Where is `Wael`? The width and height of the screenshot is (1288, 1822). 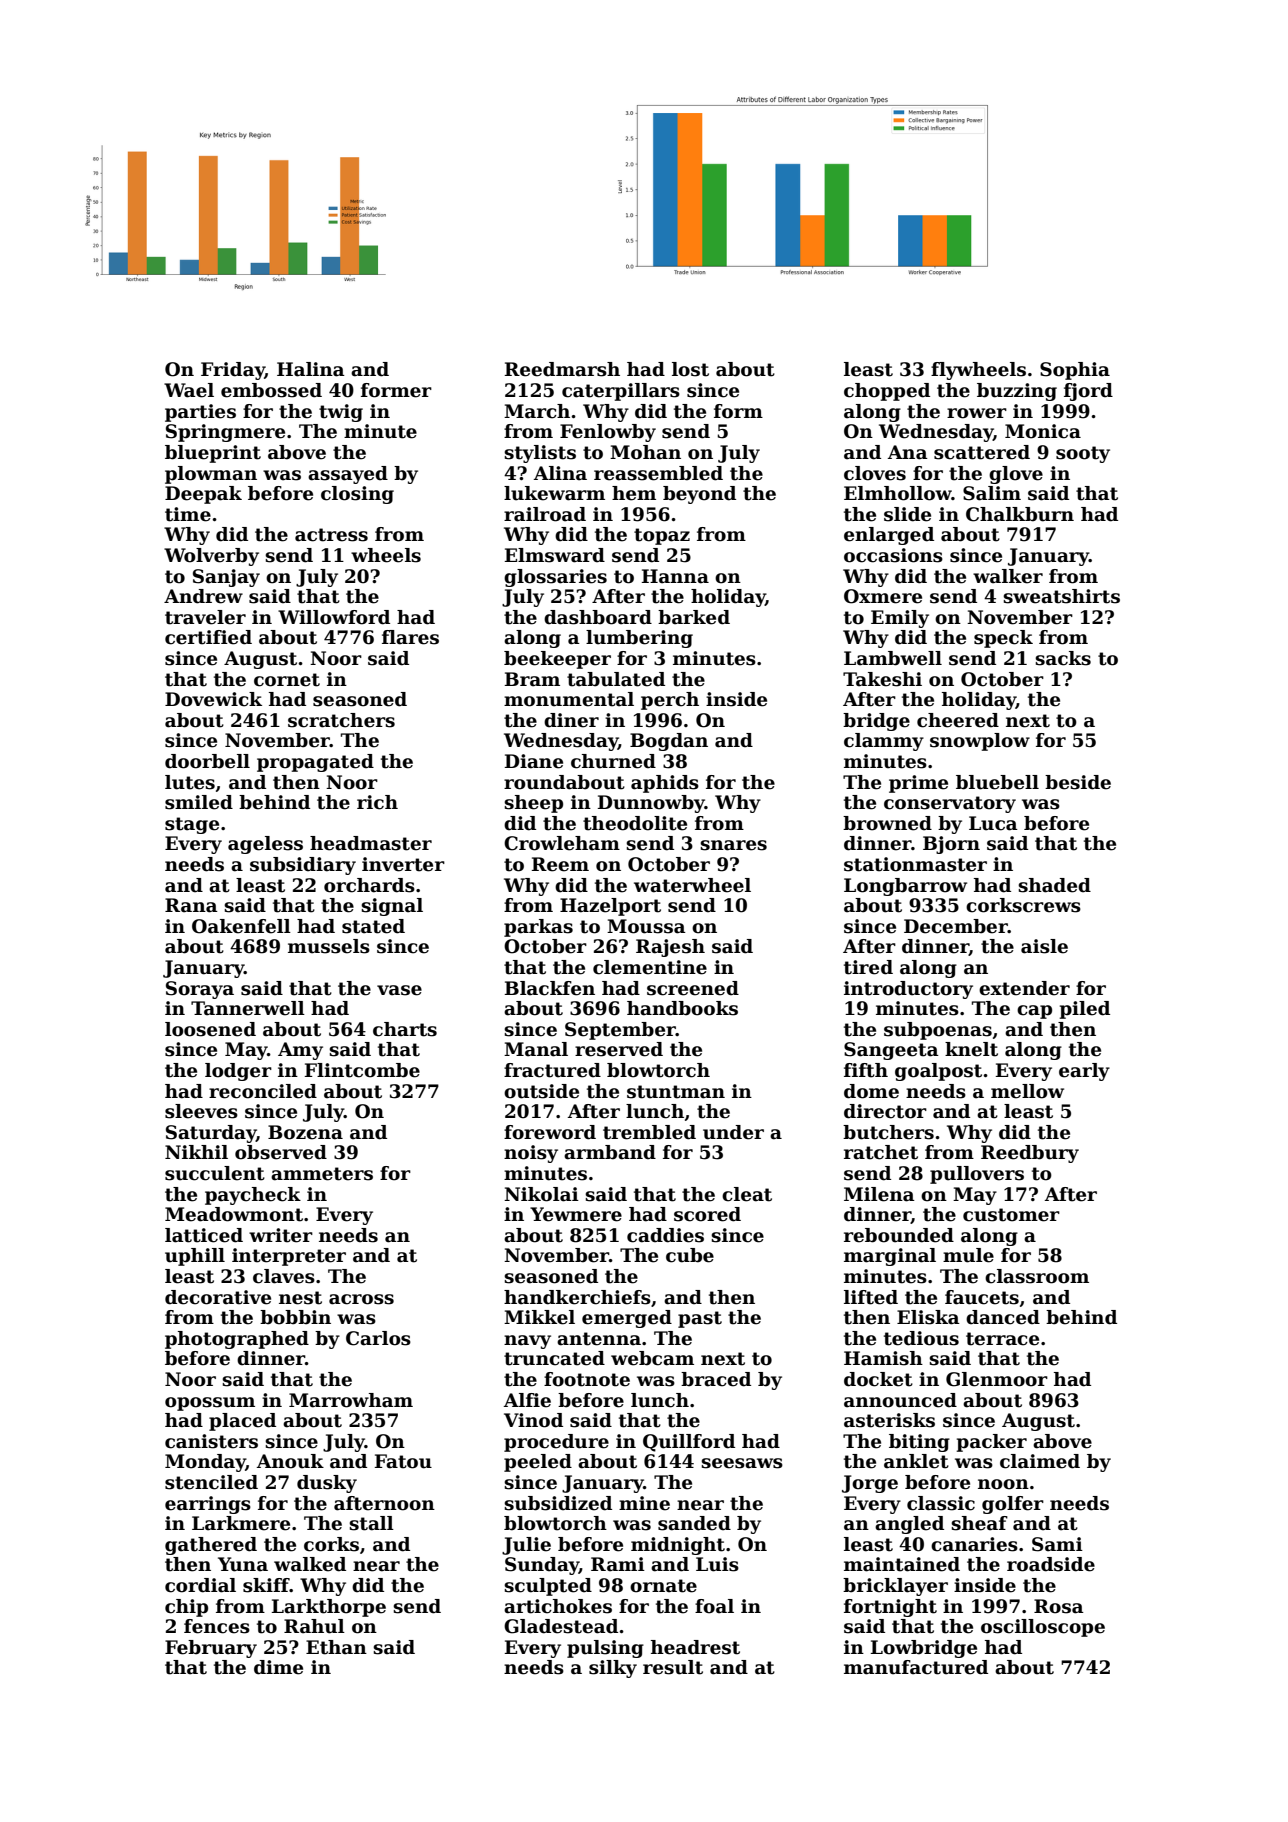 Wael is located at coordinates (189, 390).
